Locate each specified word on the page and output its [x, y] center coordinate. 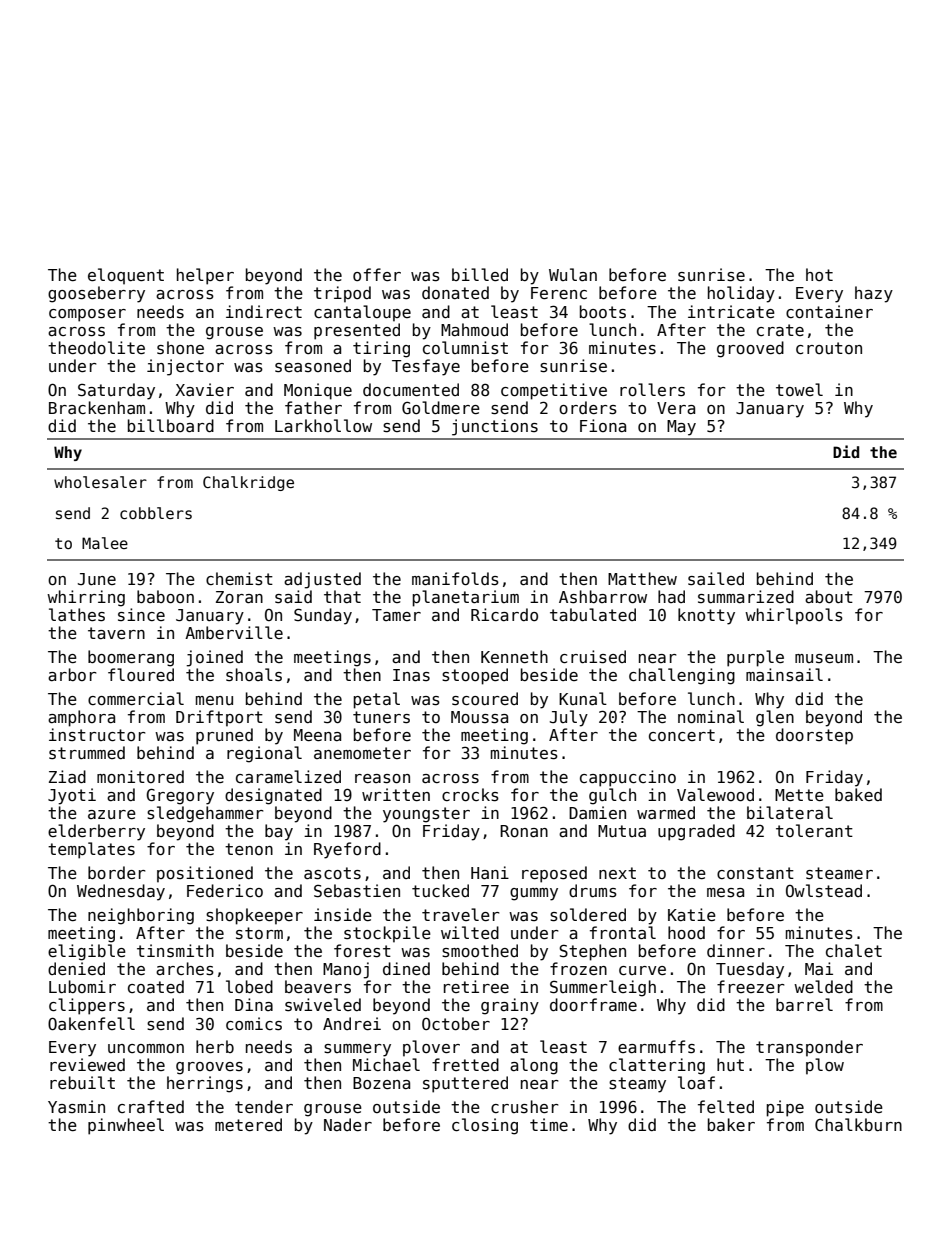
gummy [534, 894]
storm [259, 933]
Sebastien [357, 890]
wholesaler [100, 482]
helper [205, 276]
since [141, 614]
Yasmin [76, 1106]
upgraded [696, 832]
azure [112, 814]
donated [455, 292]
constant [755, 873]
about [829, 596]
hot [819, 274]
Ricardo [504, 614]
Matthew [642, 578]
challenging [682, 676]
